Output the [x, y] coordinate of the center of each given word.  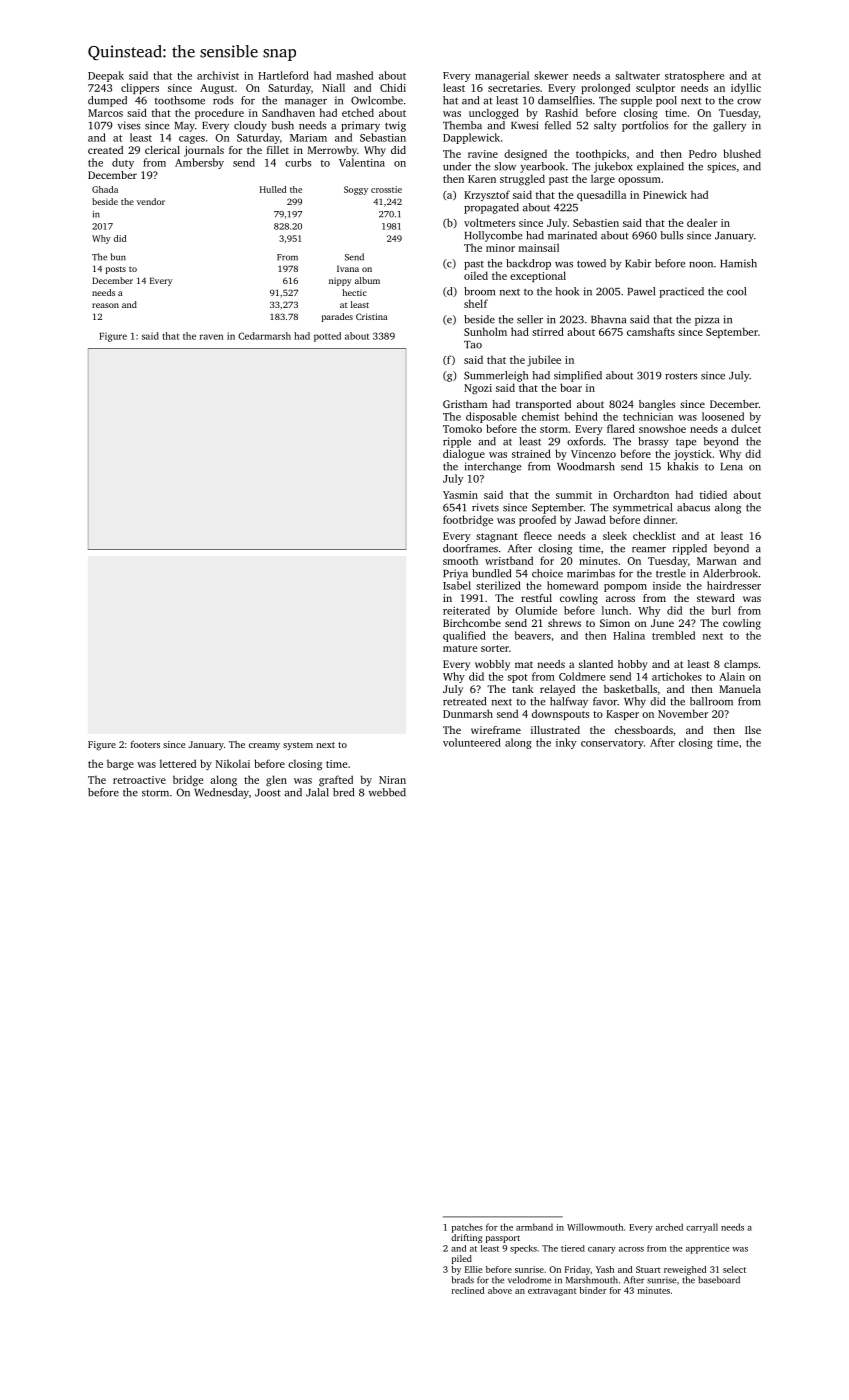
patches [467, 1228]
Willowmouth [595, 1227]
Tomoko [462, 428]
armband [534, 1227]
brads [463, 1280]
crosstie [386, 189]
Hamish [738, 263]
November [683, 713]
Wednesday [221, 793]
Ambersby [199, 163]
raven [211, 337]
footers [145, 744]
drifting [466, 1238]
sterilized [498, 585]
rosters [681, 376]
